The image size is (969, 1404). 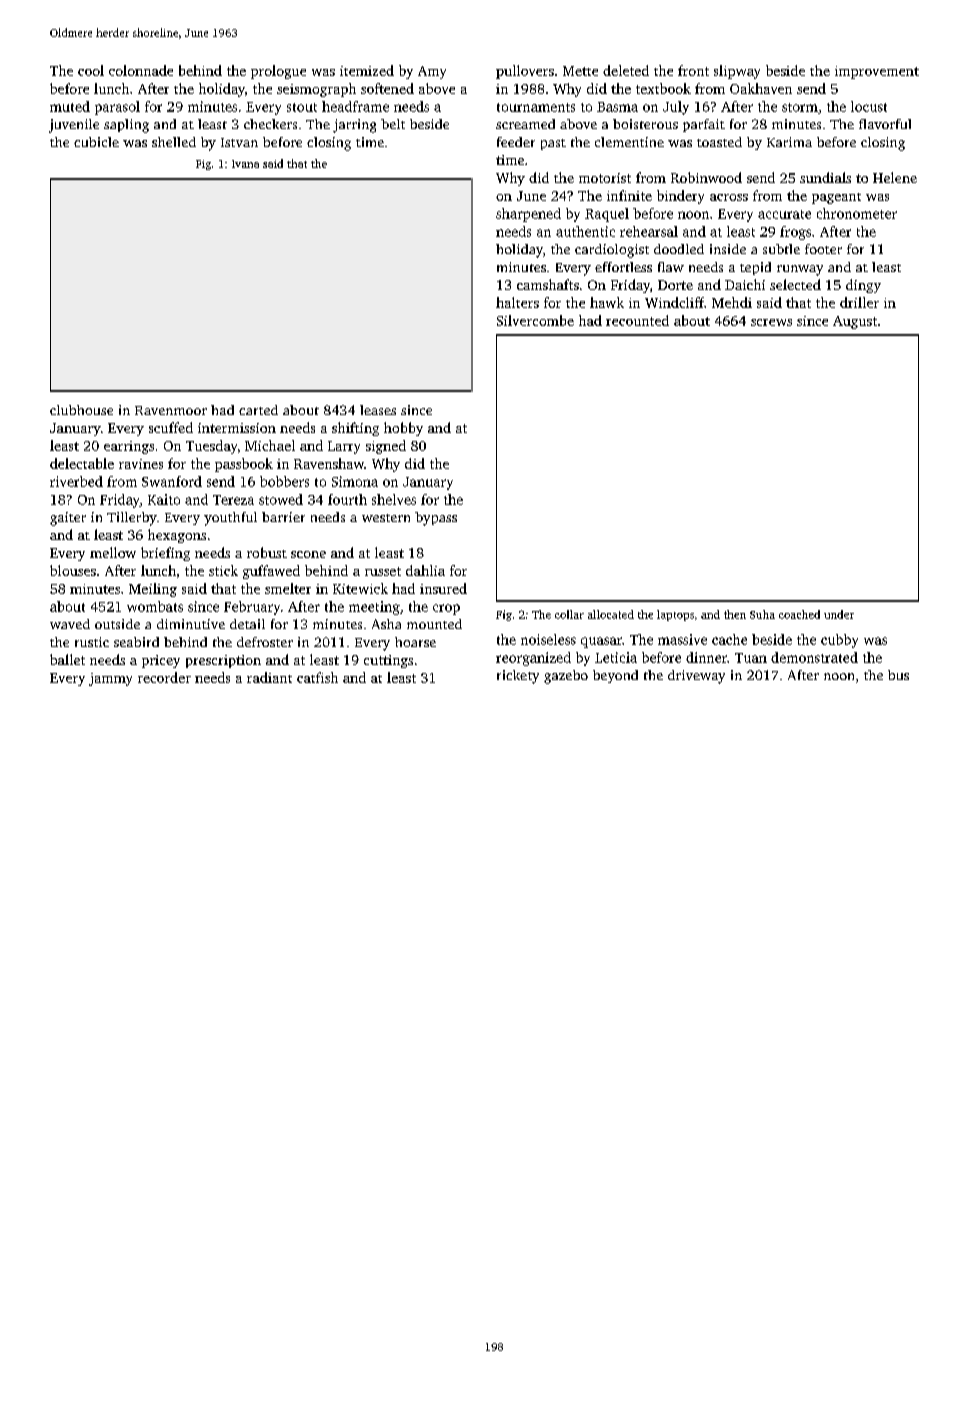 What do you see at coordinates (693, 70) in the document?
I see `front` at bounding box center [693, 70].
